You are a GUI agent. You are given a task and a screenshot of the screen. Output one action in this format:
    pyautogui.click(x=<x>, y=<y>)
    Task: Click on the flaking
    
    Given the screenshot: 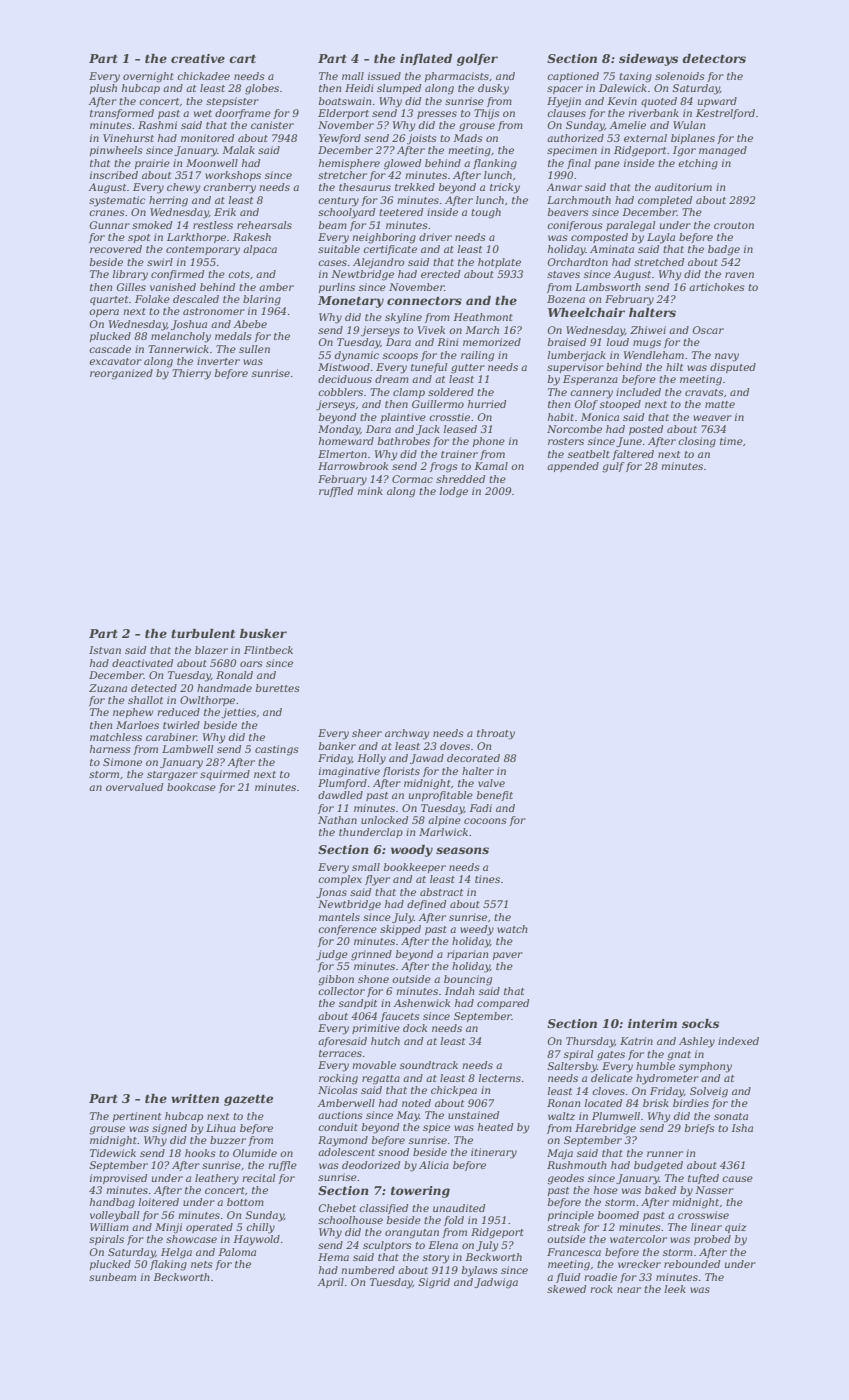 What is the action you would take?
    pyautogui.click(x=168, y=1265)
